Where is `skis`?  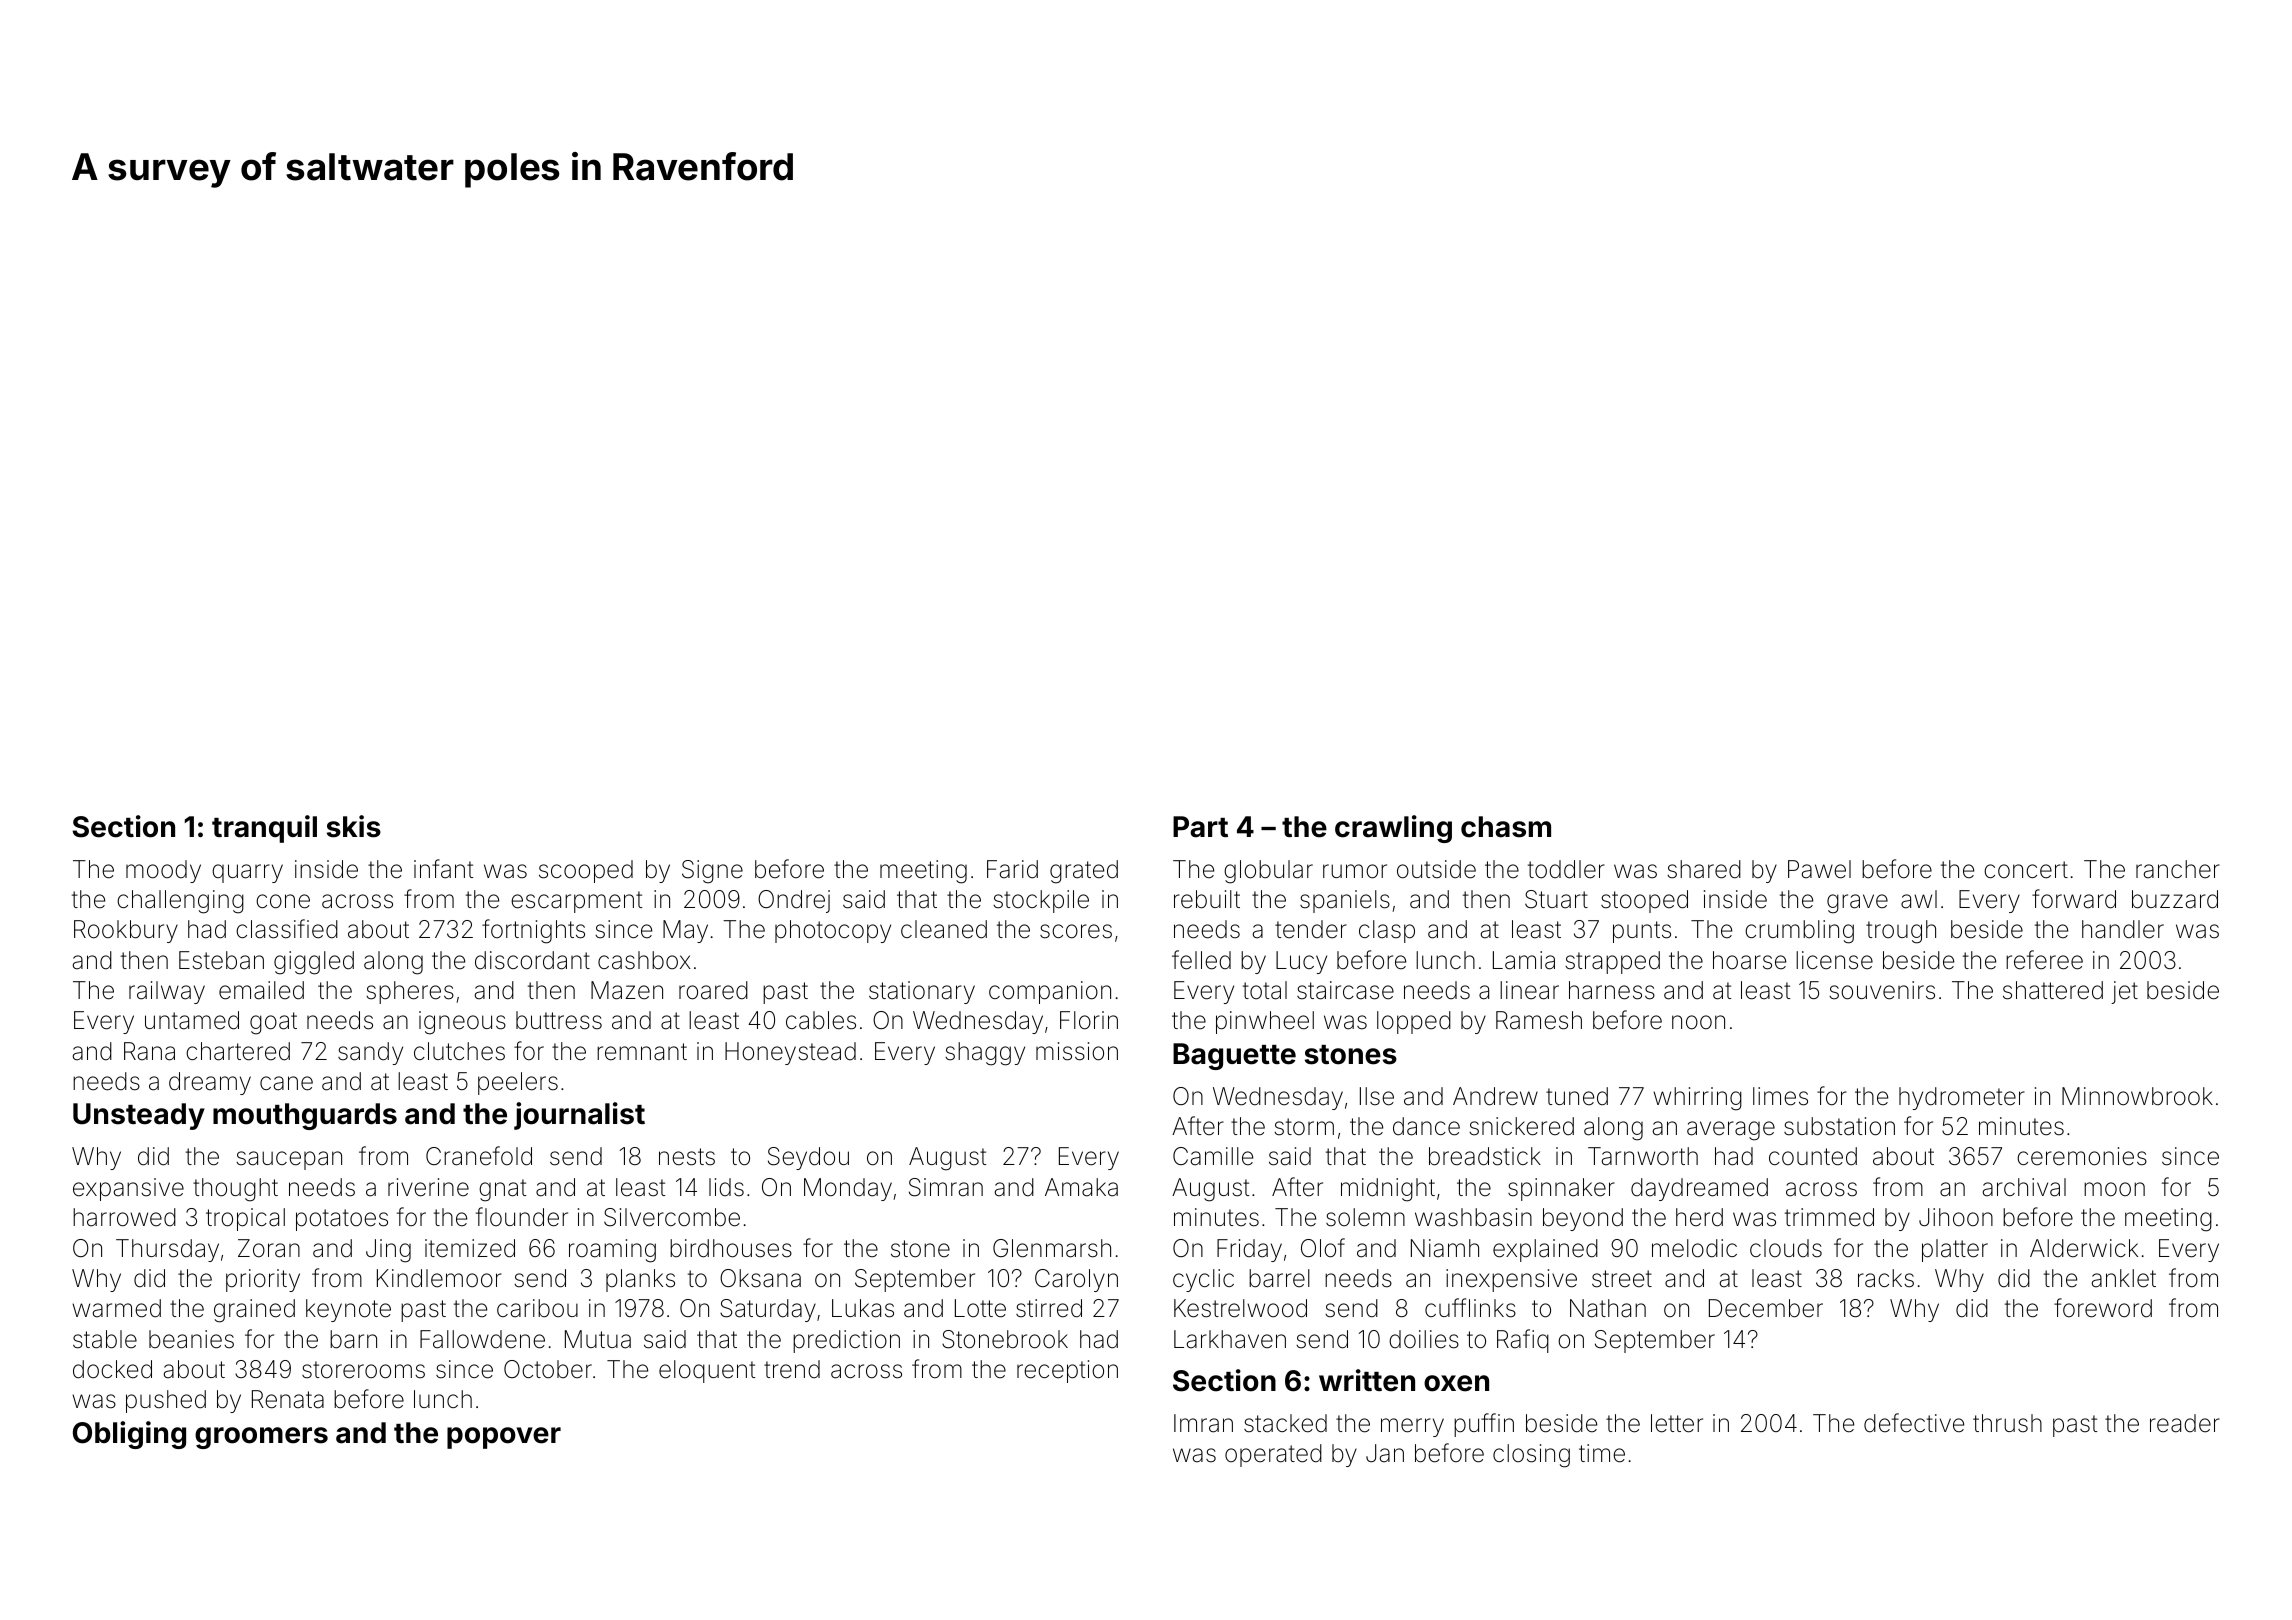 skis is located at coordinates (354, 826).
